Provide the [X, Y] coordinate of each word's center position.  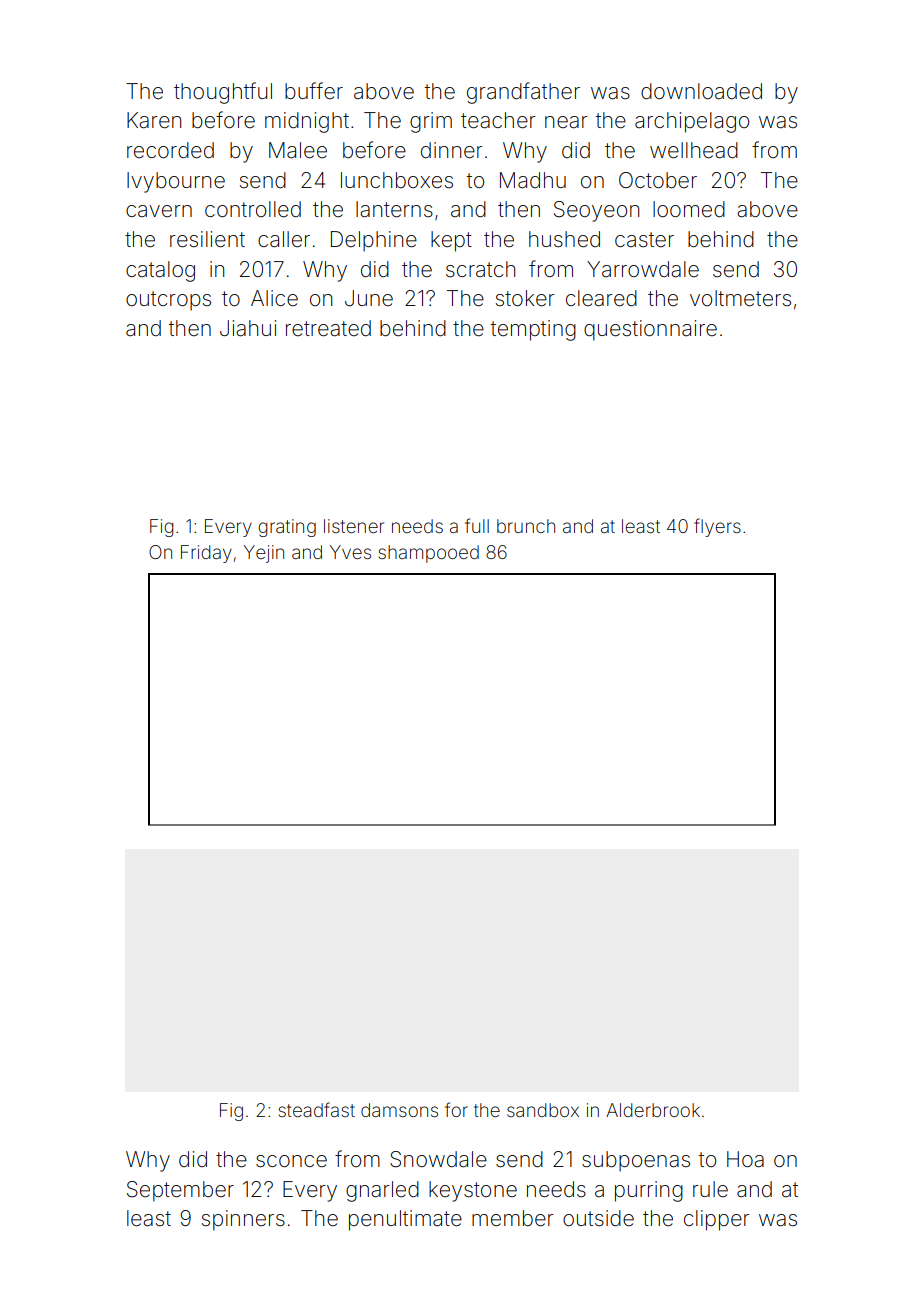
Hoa [745, 1159]
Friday [206, 554]
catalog [160, 271]
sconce [291, 1161]
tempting [533, 330]
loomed [689, 209]
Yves [350, 552]
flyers [717, 527]
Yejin [264, 554]
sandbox [543, 1110]
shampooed [429, 554]
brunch [526, 526]
